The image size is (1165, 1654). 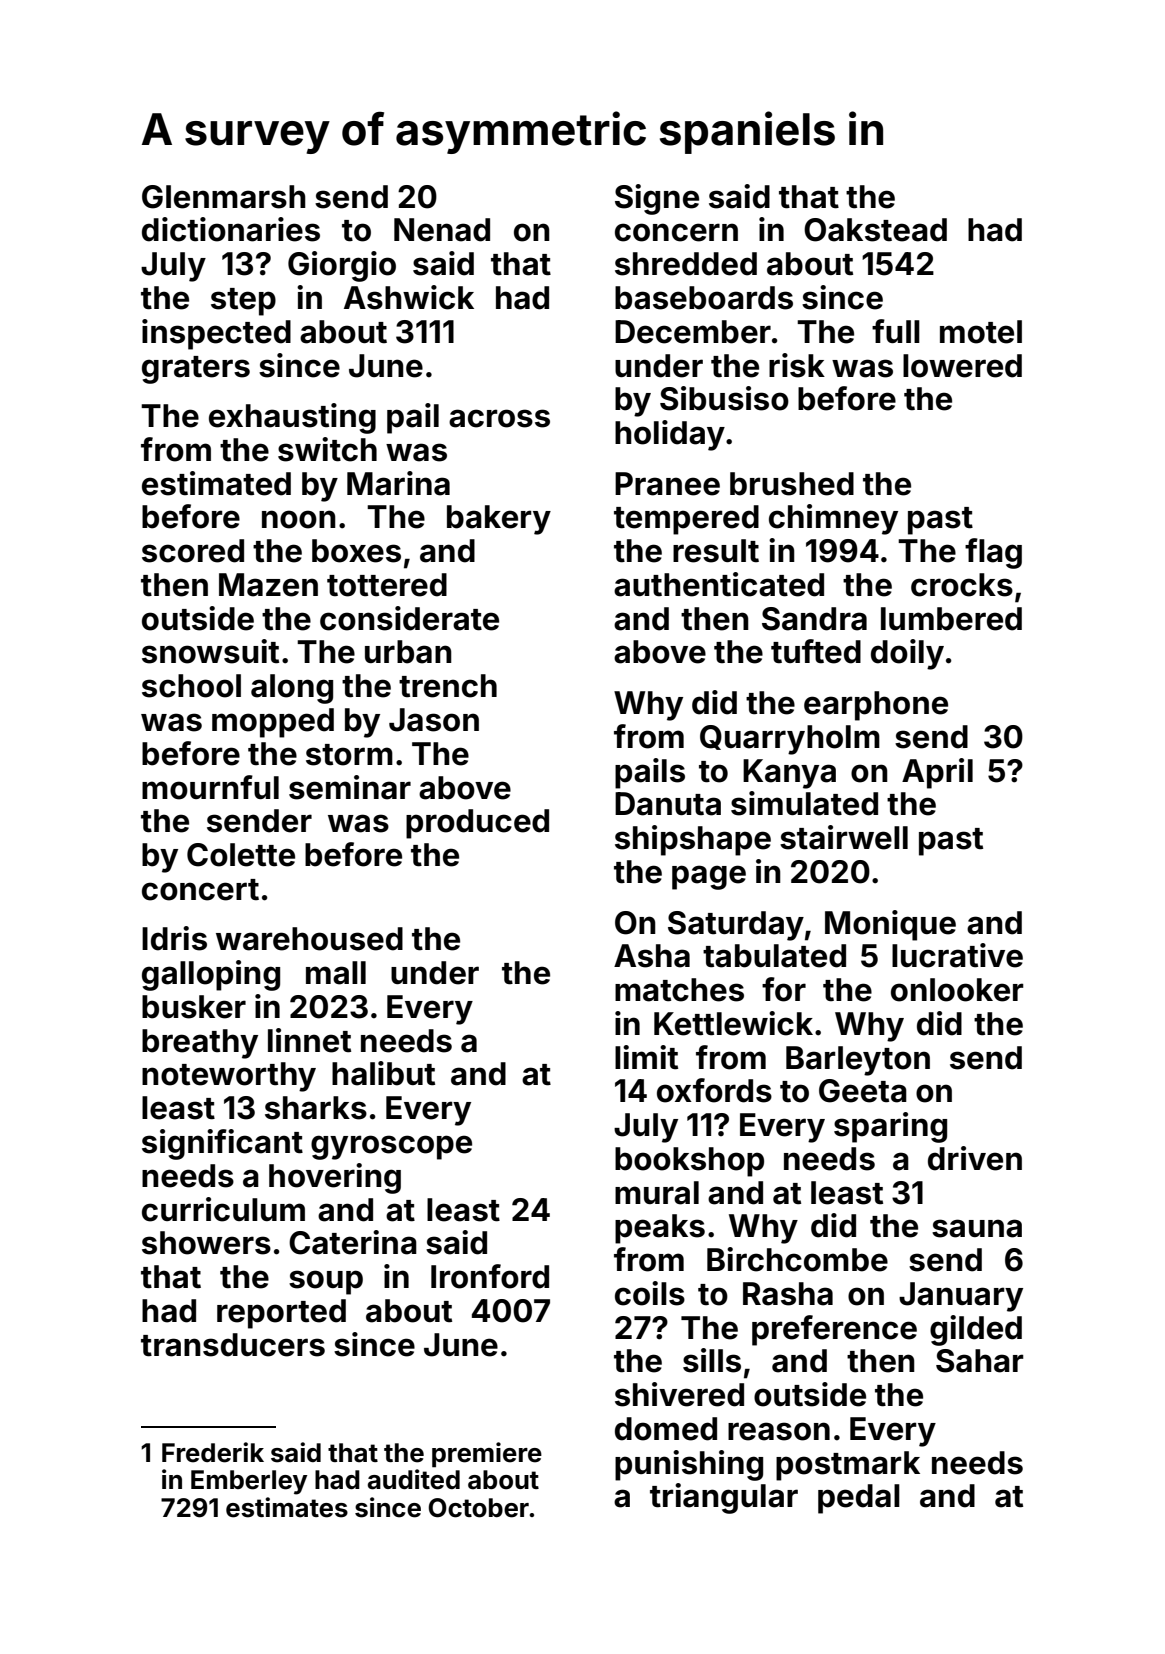 I want to click on brushed, so click(x=792, y=484).
